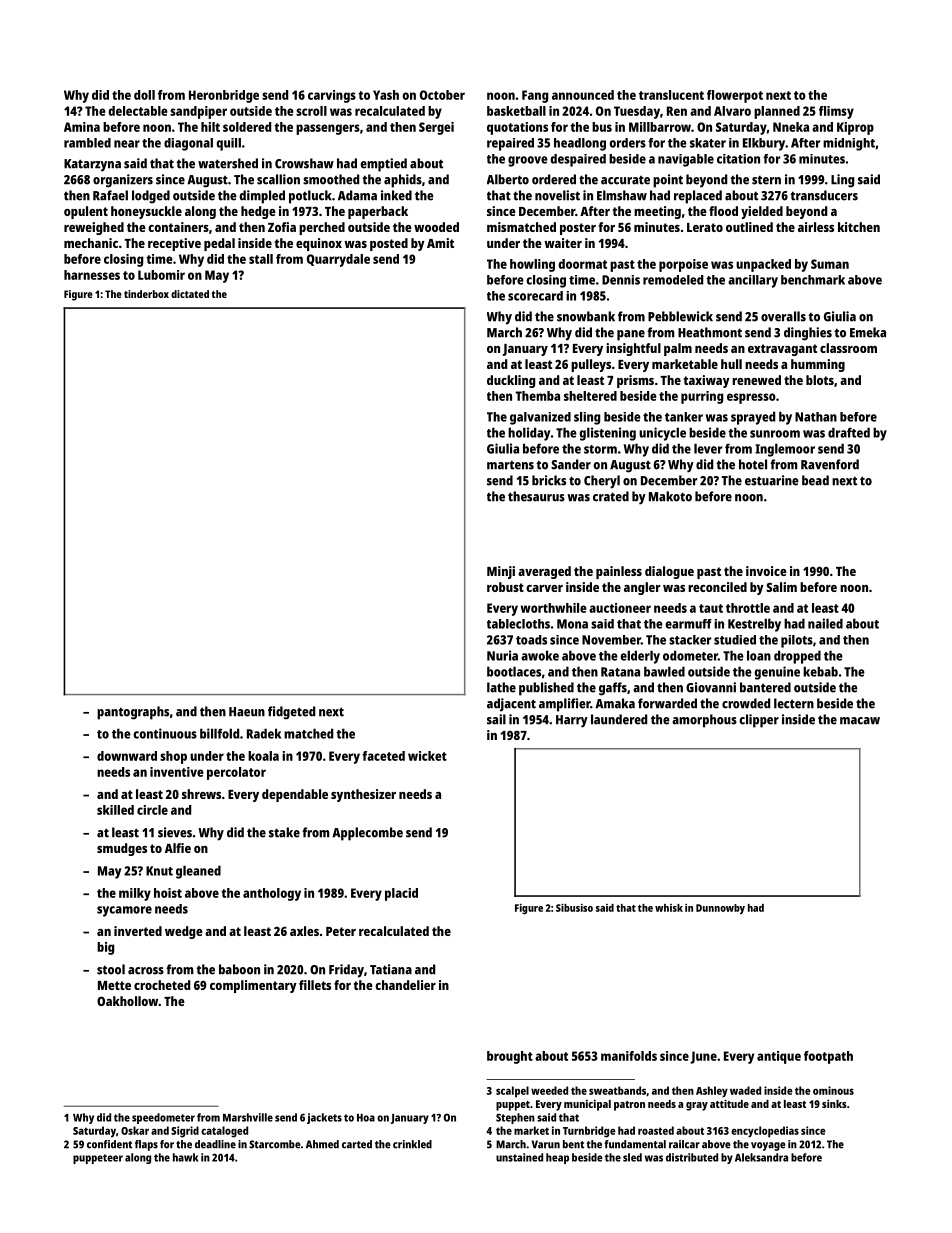 The image size is (952, 1233). What do you see at coordinates (133, 713) in the page?
I see `pantographs` at bounding box center [133, 713].
